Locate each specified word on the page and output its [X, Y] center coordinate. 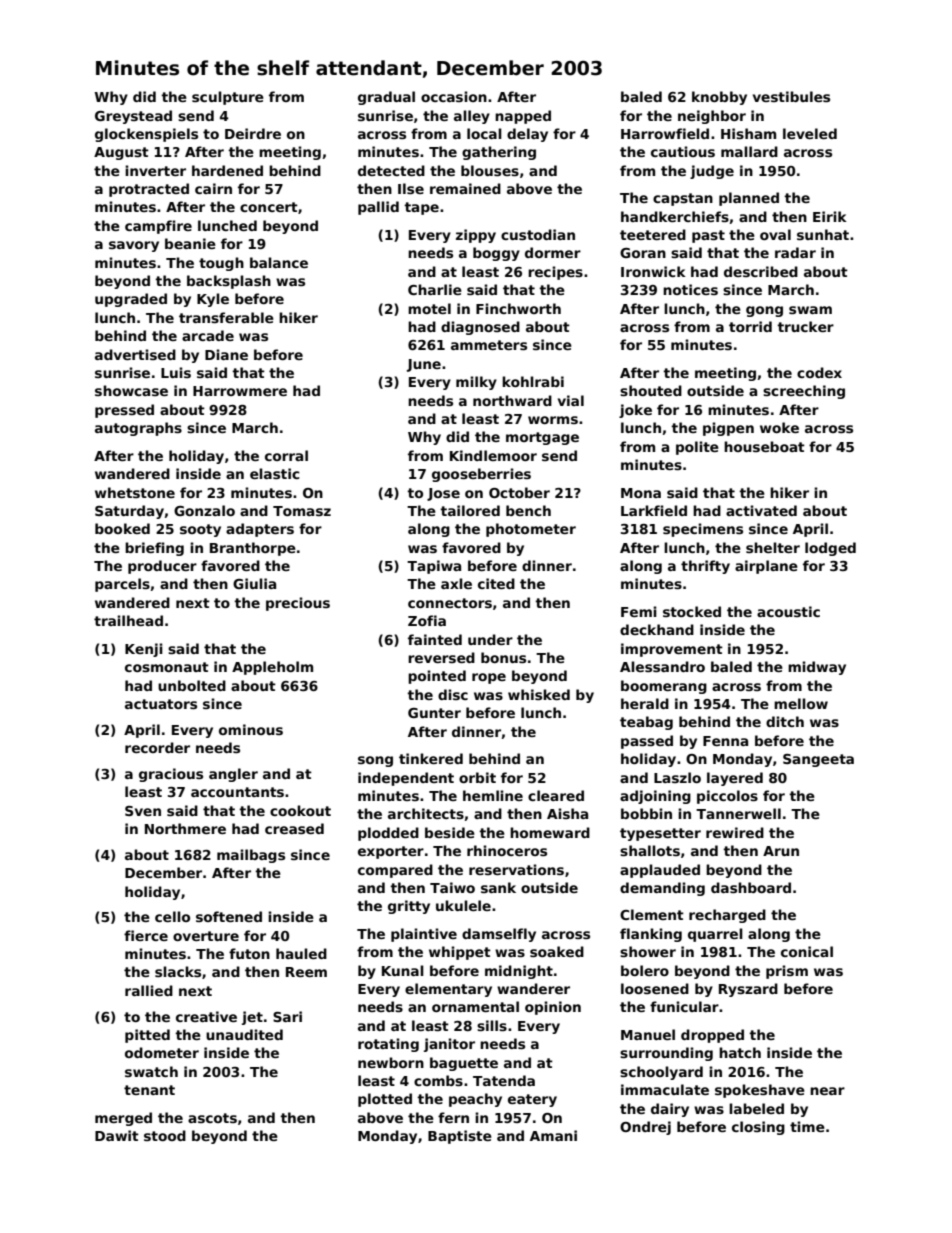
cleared [556, 795]
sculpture [228, 98]
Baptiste [460, 1137]
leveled [810, 133]
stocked [692, 611]
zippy [476, 236]
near [827, 1091]
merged [123, 1119]
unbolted [192, 685]
